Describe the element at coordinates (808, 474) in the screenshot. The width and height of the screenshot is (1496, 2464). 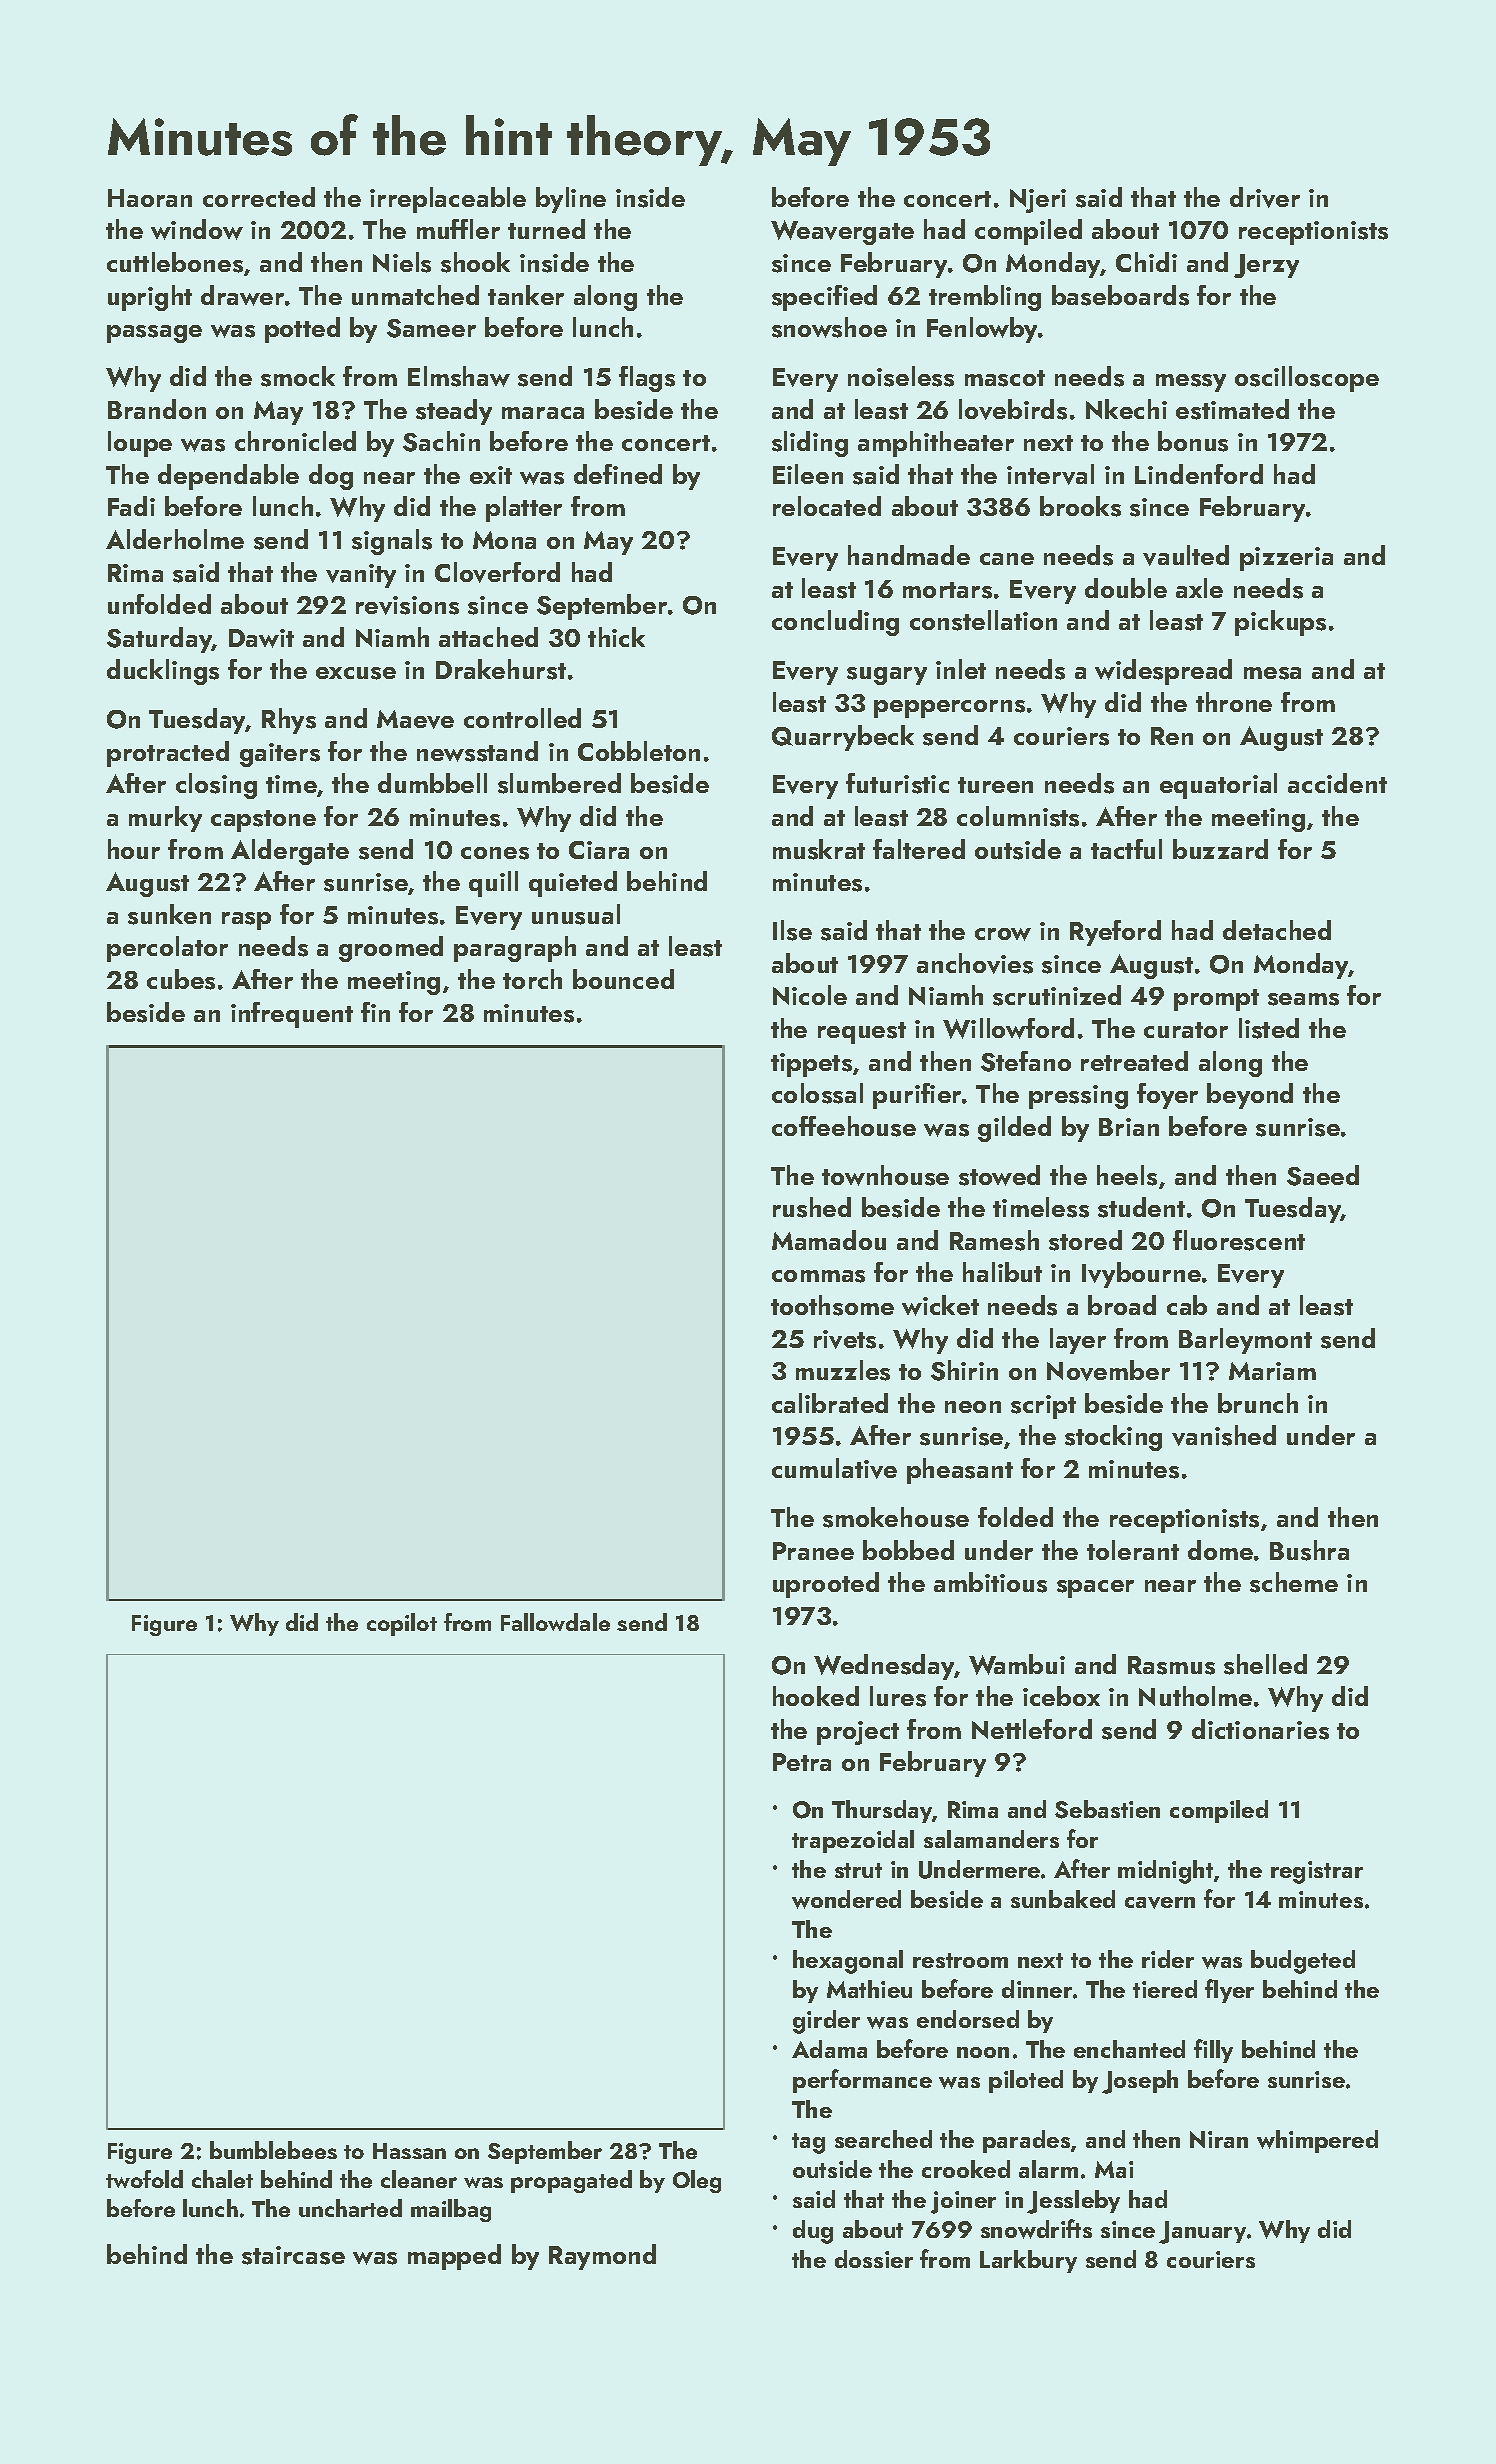
I see `Eileen` at that location.
